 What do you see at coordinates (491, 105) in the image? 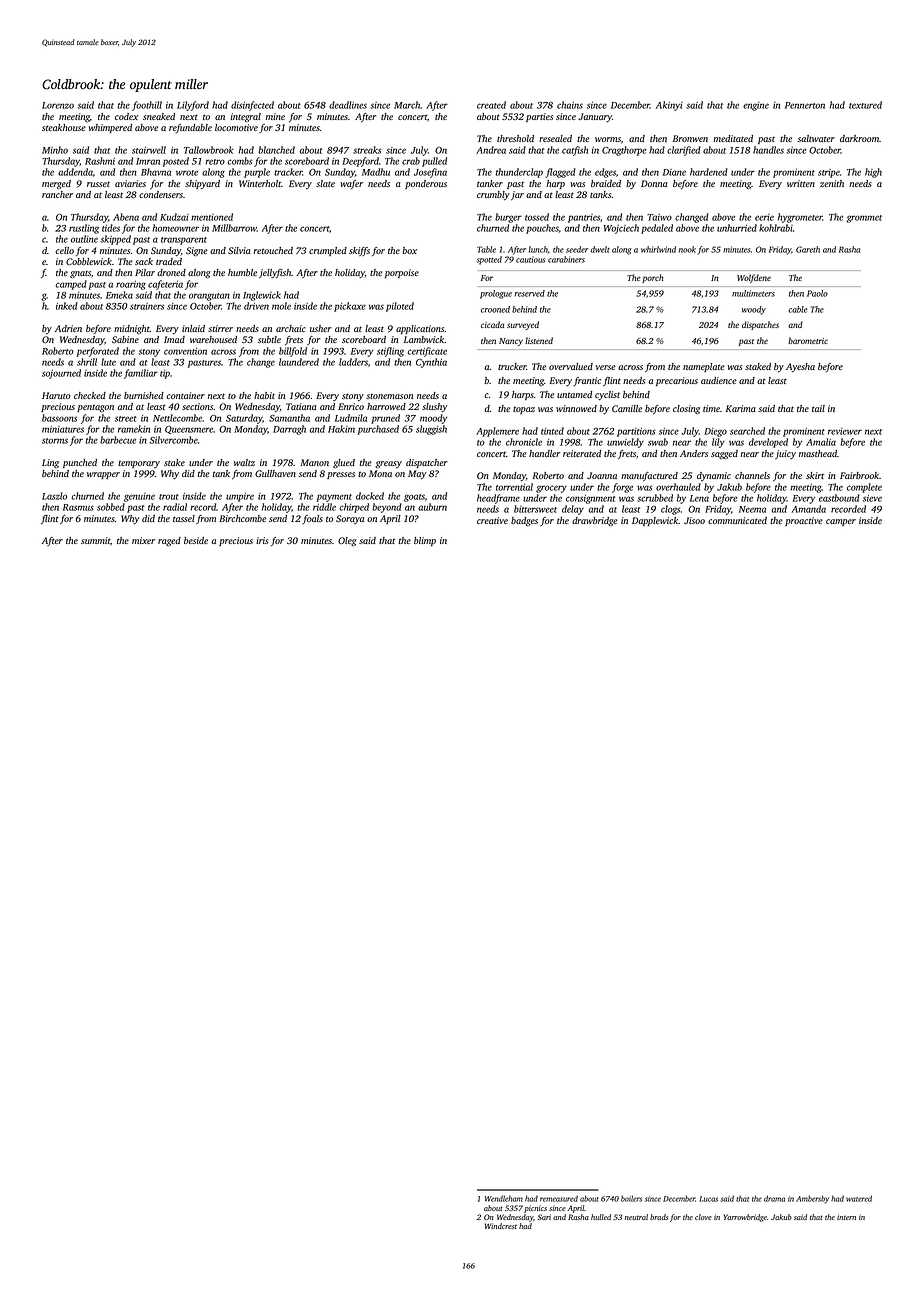
I see `created` at bounding box center [491, 105].
